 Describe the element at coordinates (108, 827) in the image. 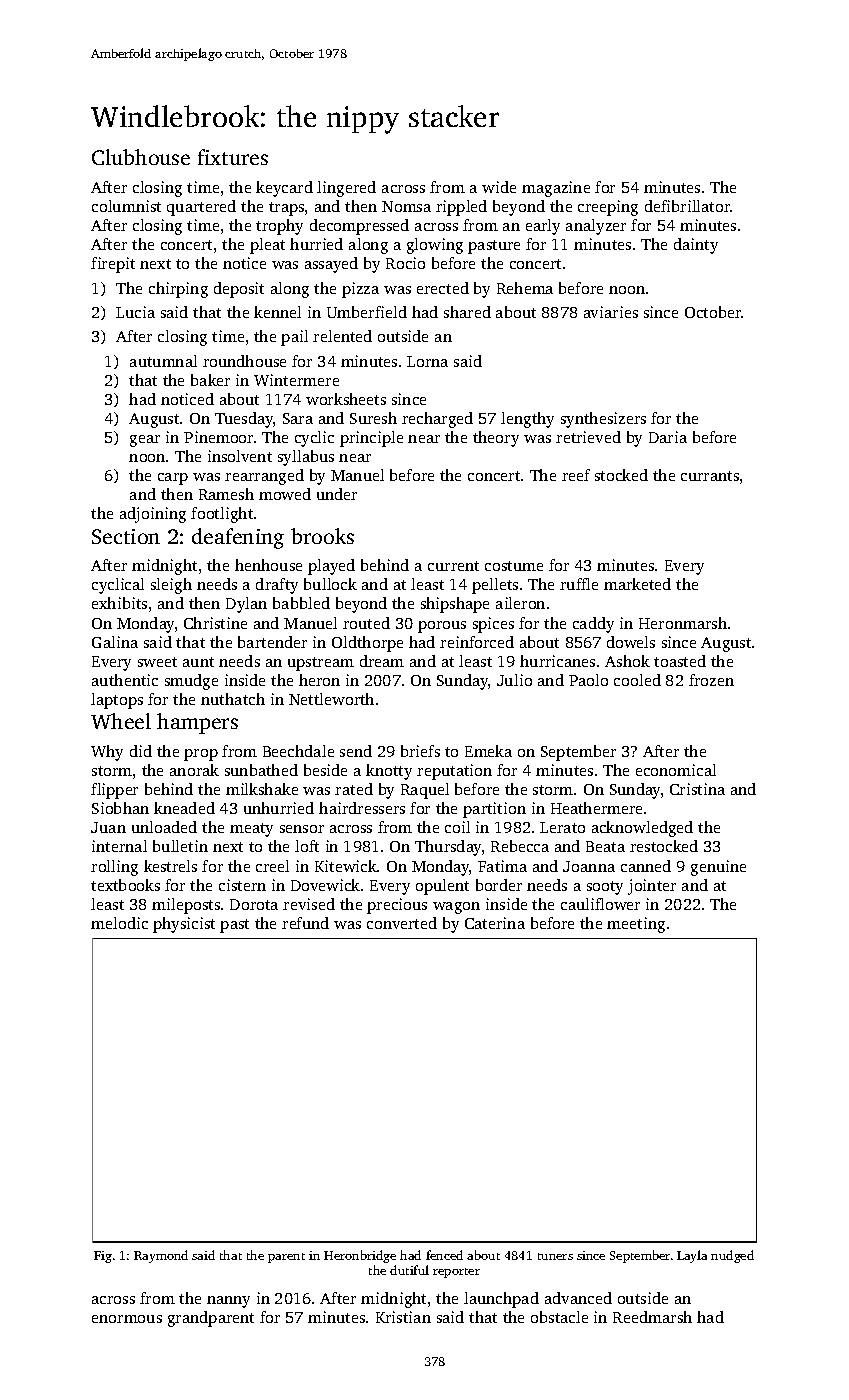

I see `Juan` at that location.
